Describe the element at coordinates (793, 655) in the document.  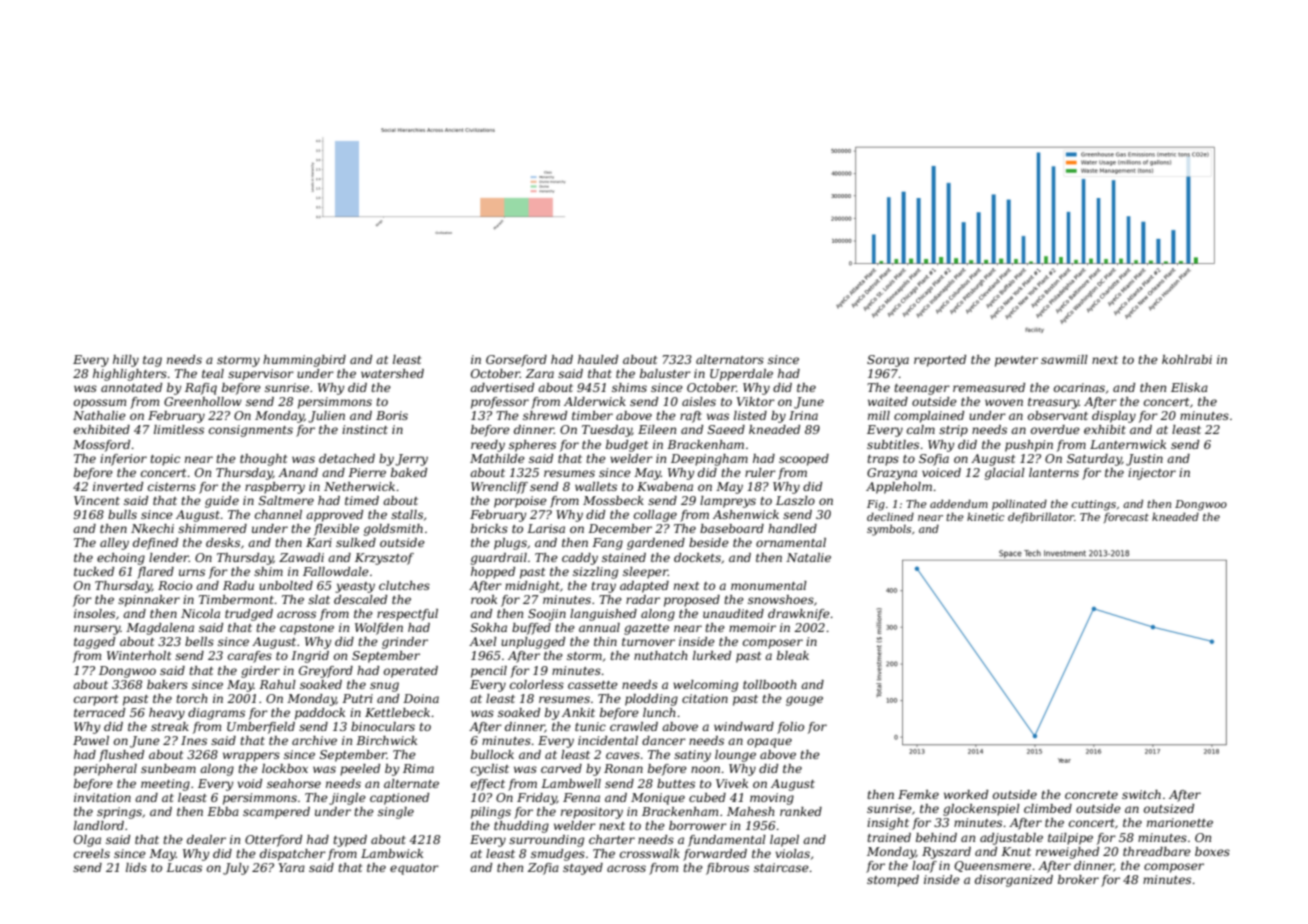
I see `bleak` at that location.
